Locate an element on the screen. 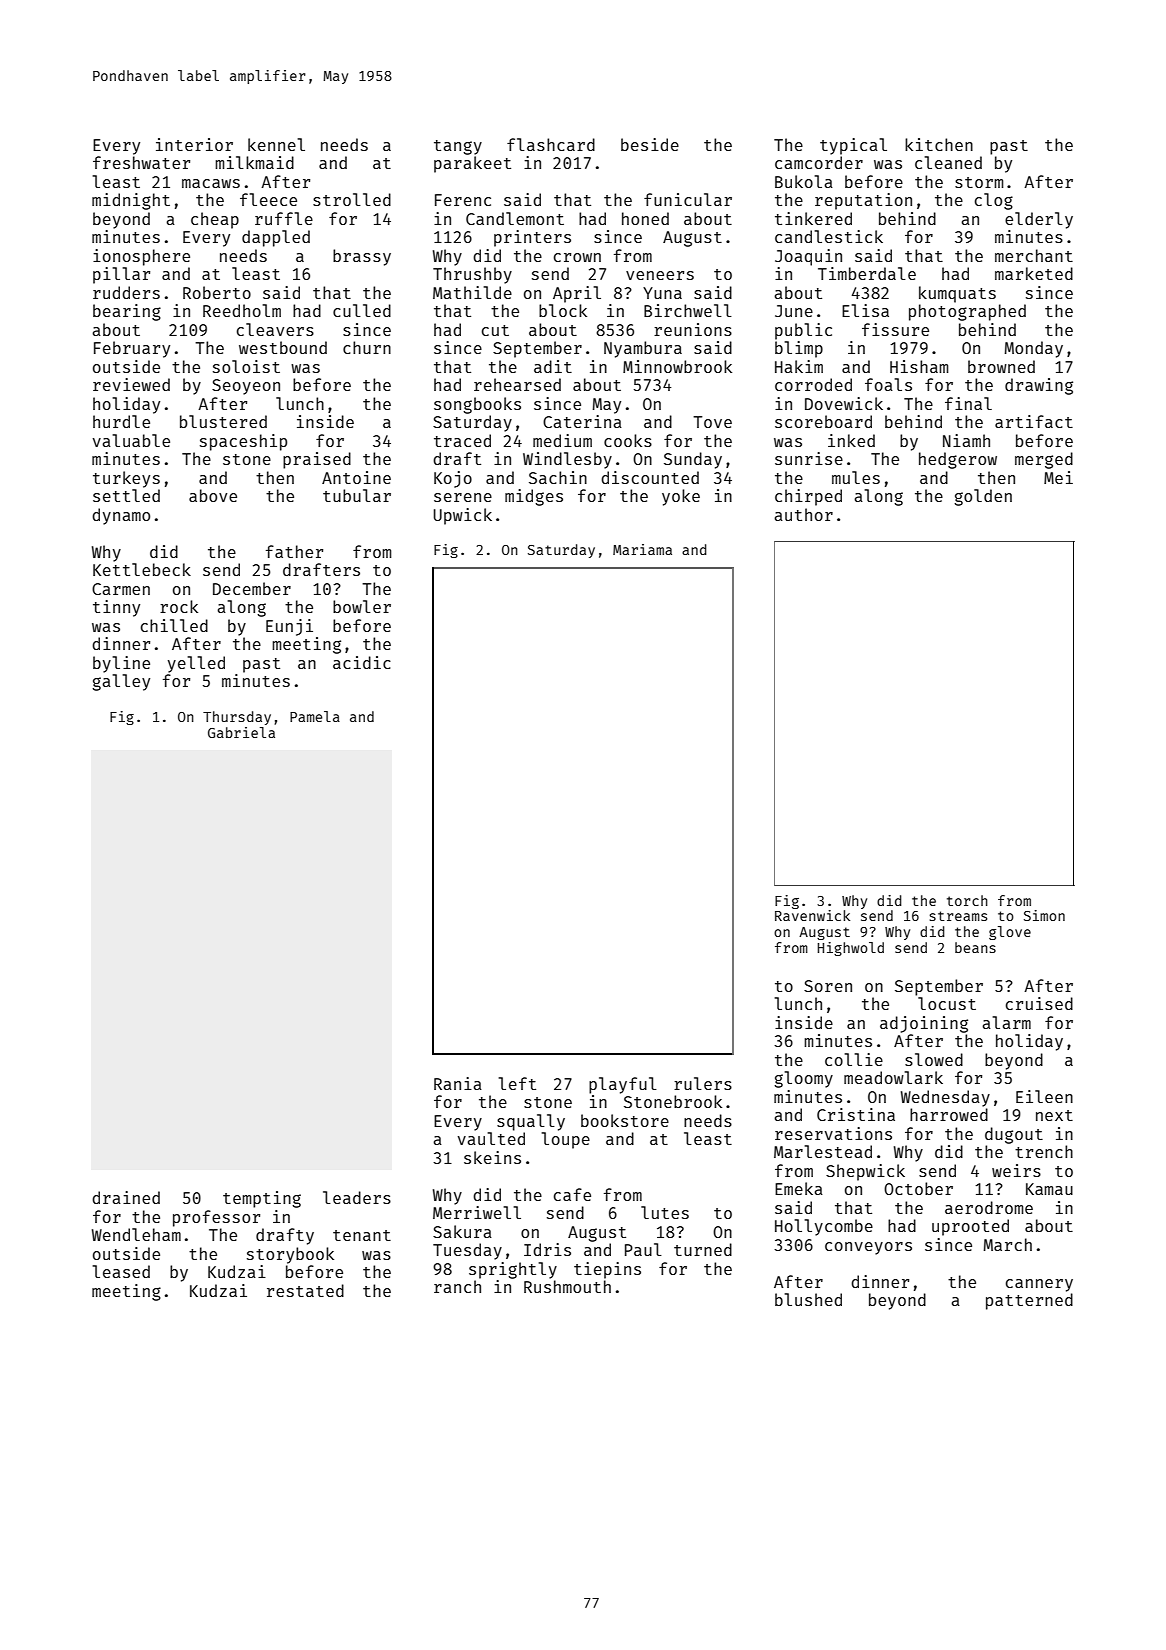 This screenshot has height=1650, width=1166. candlestick is located at coordinates (829, 236).
